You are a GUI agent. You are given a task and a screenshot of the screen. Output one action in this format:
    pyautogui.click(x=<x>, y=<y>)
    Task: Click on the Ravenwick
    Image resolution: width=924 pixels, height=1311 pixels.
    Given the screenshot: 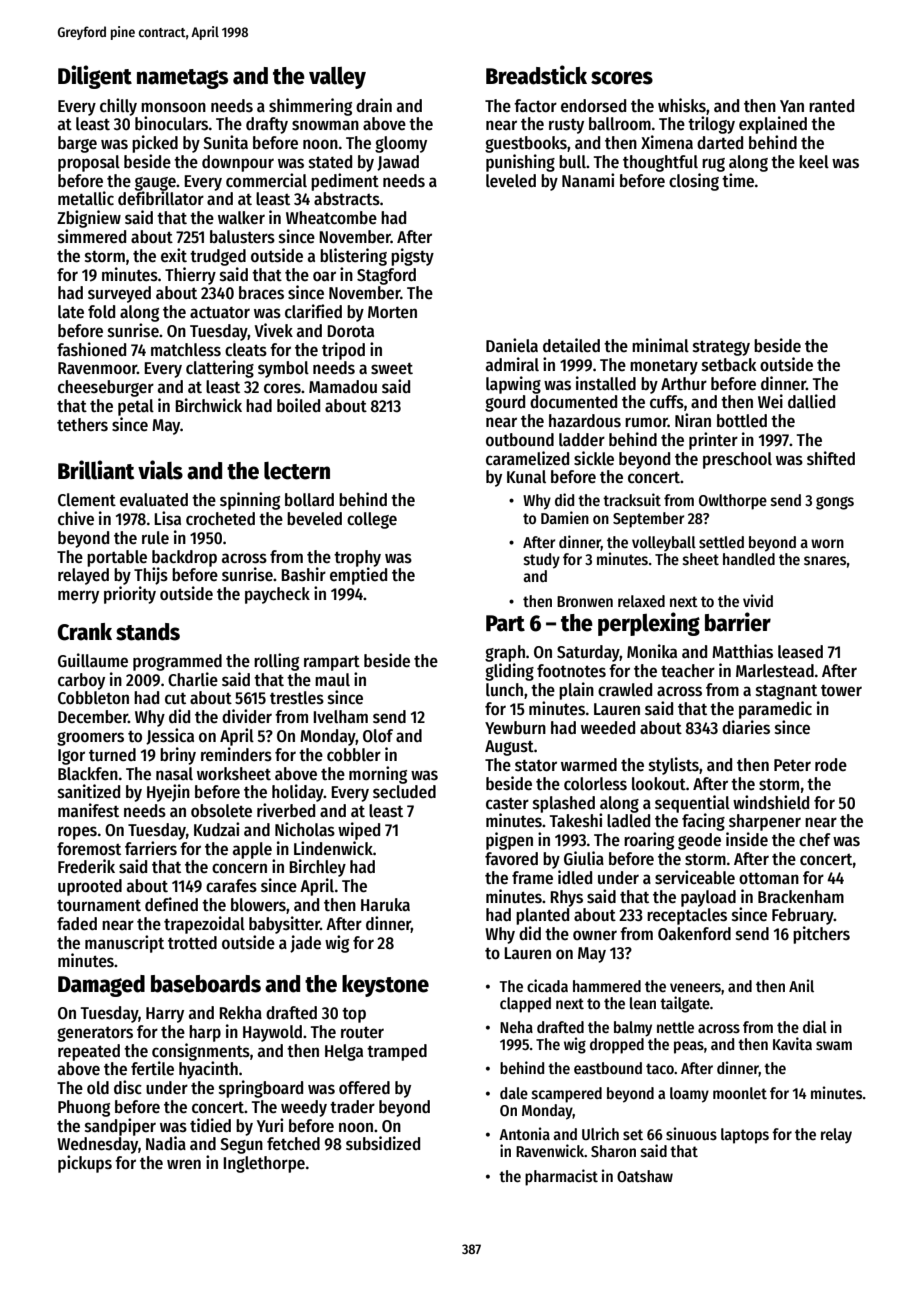 What is the action you would take?
    pyautogui.click(x=550, y=1150)
